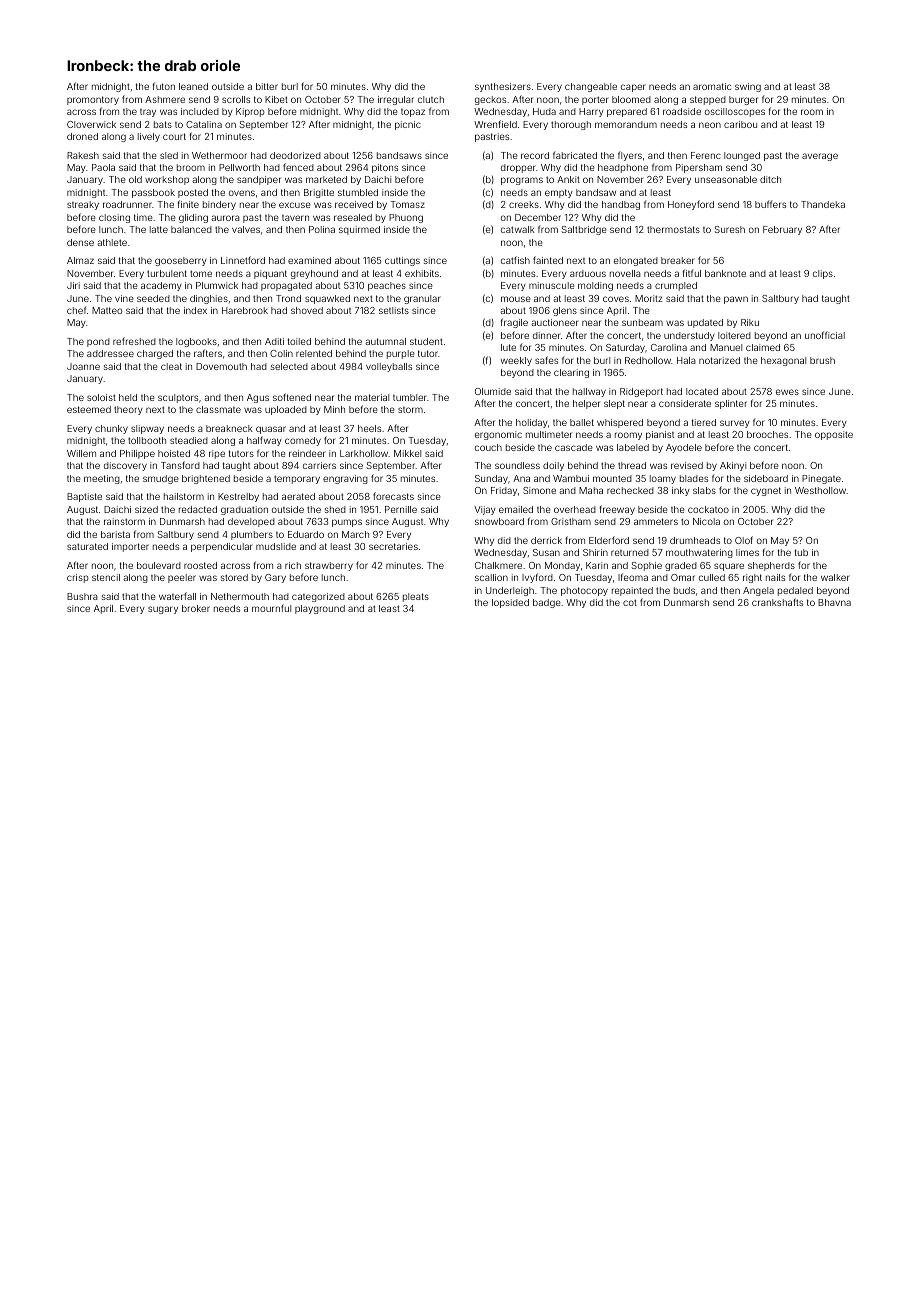 The width and height of the screenshot is (924, 1308). What do you see at coordinates (712, 86) in the screenshot?
I see `aromatic` at bounding box center [712, 86].
